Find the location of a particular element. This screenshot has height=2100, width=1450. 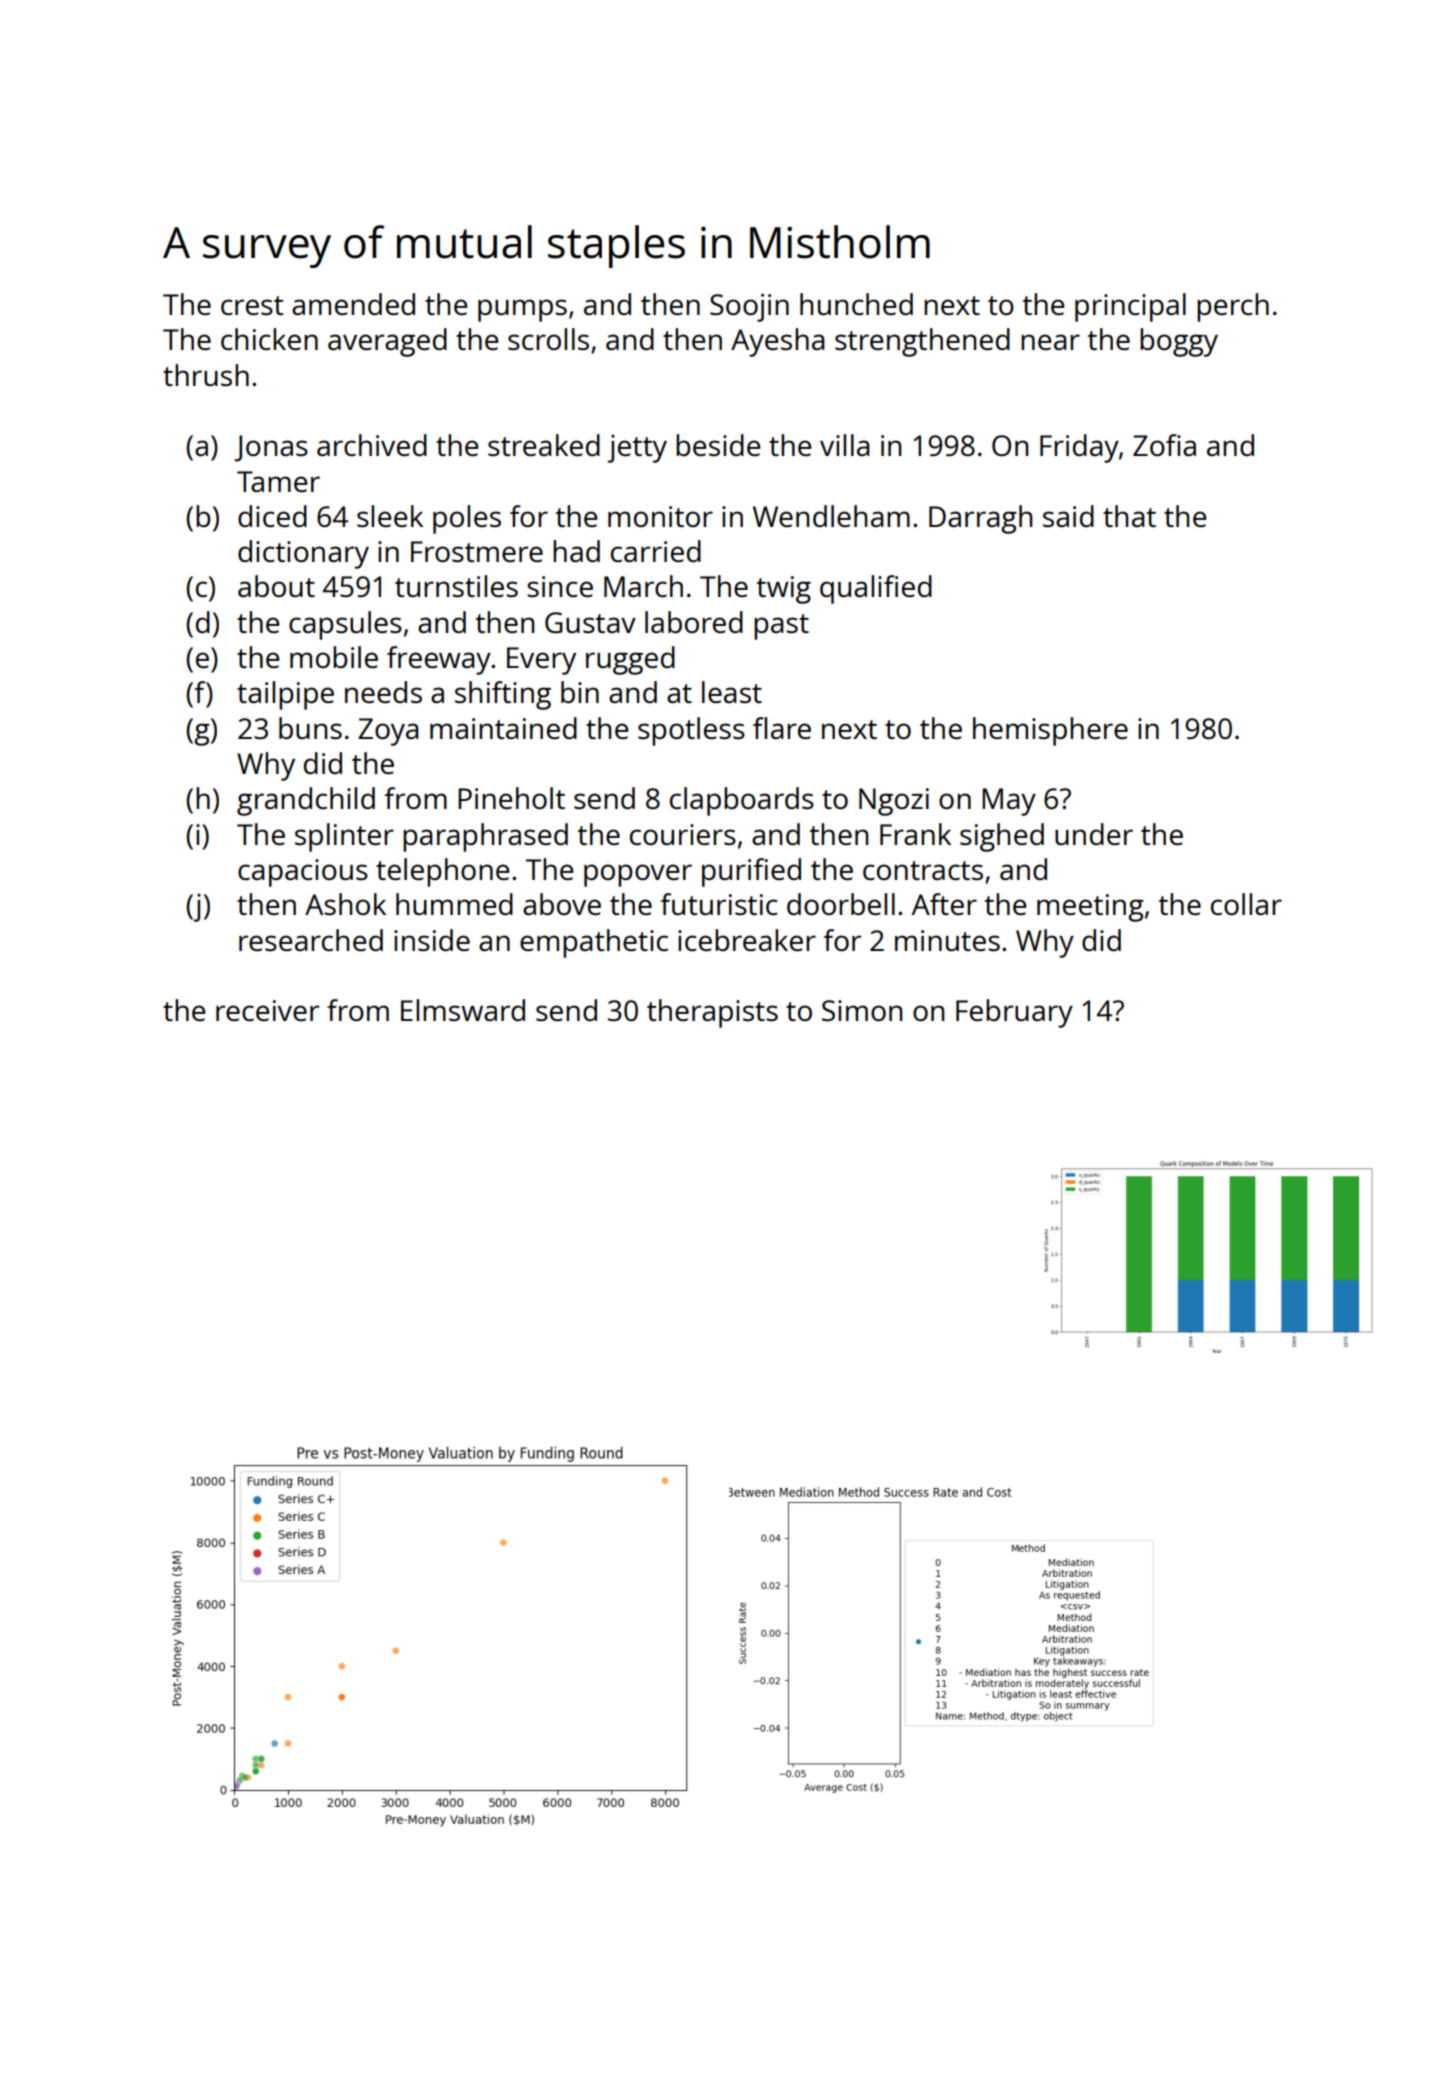

that is located at coordinates (1129, 516).
